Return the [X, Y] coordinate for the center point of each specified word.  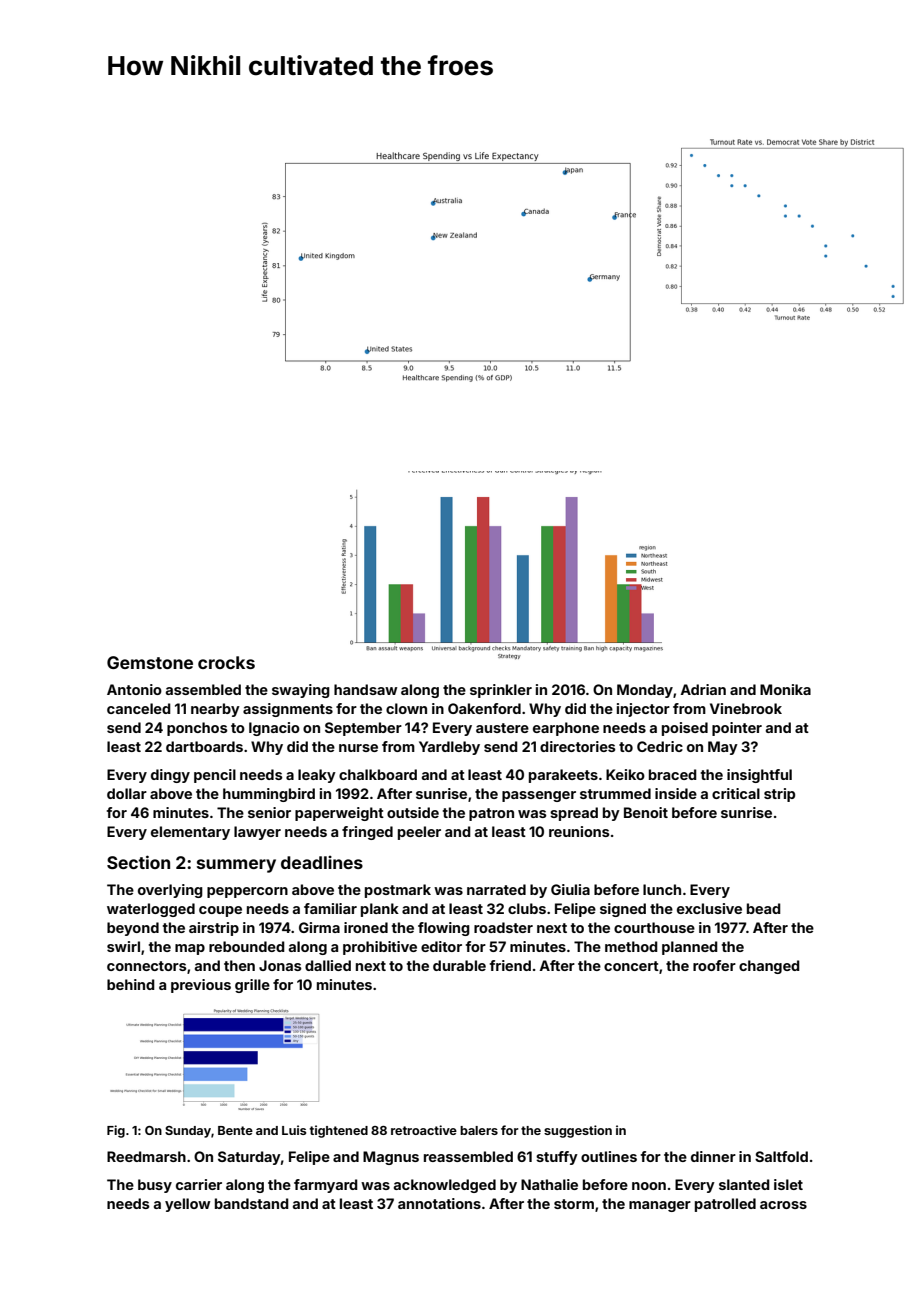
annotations [439, 1203]
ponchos [197, 729]
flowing [444, 929]
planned [690, 948]
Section [138, 862]
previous [201, 986]
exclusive [709, 908]
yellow [187, 1205]
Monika [785, 689]
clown [406, 708]
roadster [503, 927]
